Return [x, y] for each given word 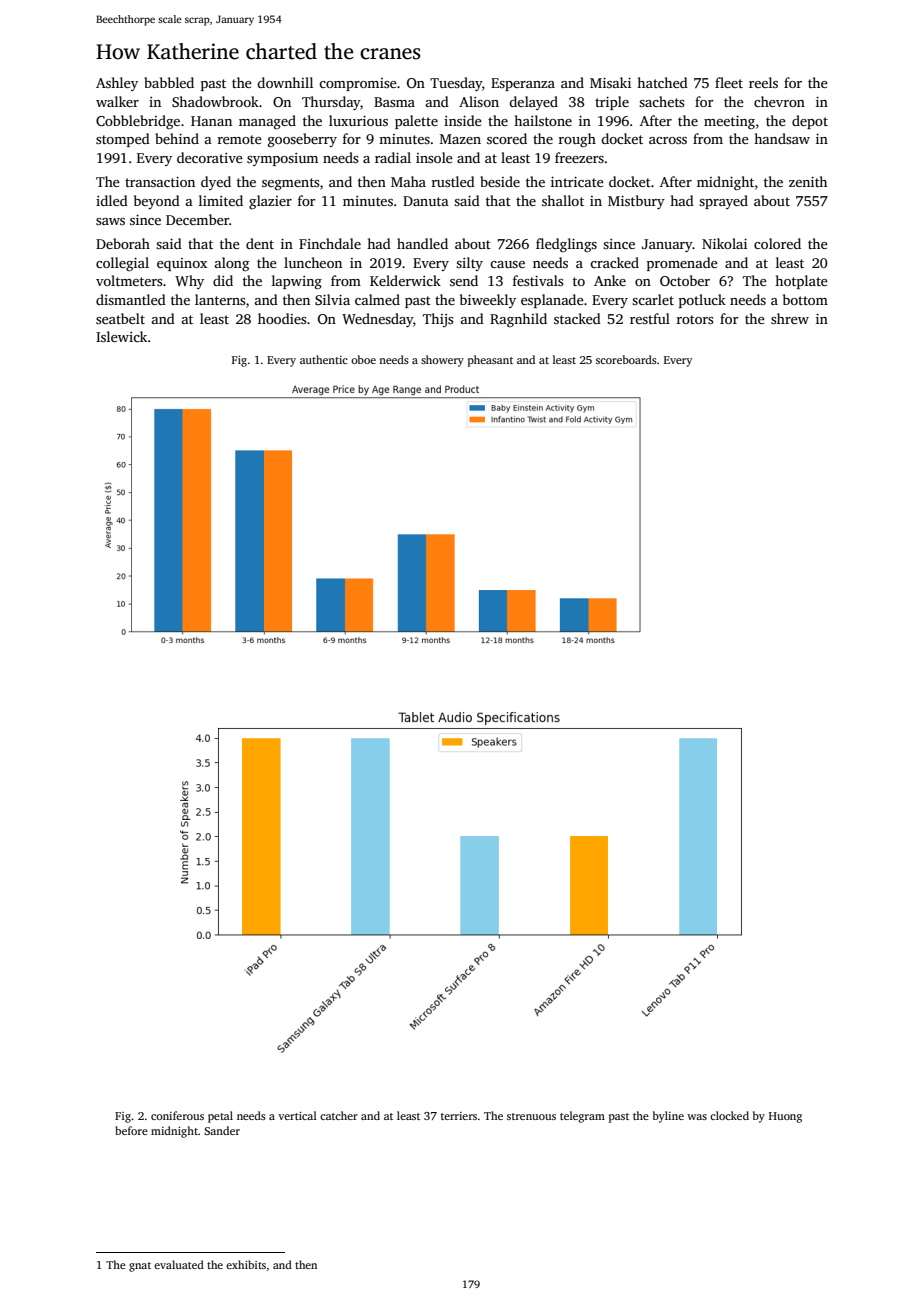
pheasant [490, 361]
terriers [459, 1116]
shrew [790, 318]
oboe [363, 359]
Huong [785, 1117]
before [131, 1130]
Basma [394, 102]
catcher [339, 1115]
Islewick [121, 336]
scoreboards [626, 359]
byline [668, 1117]
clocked [729, 1115]
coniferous [177, 1115]
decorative [210, 157]
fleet [729, 82]
